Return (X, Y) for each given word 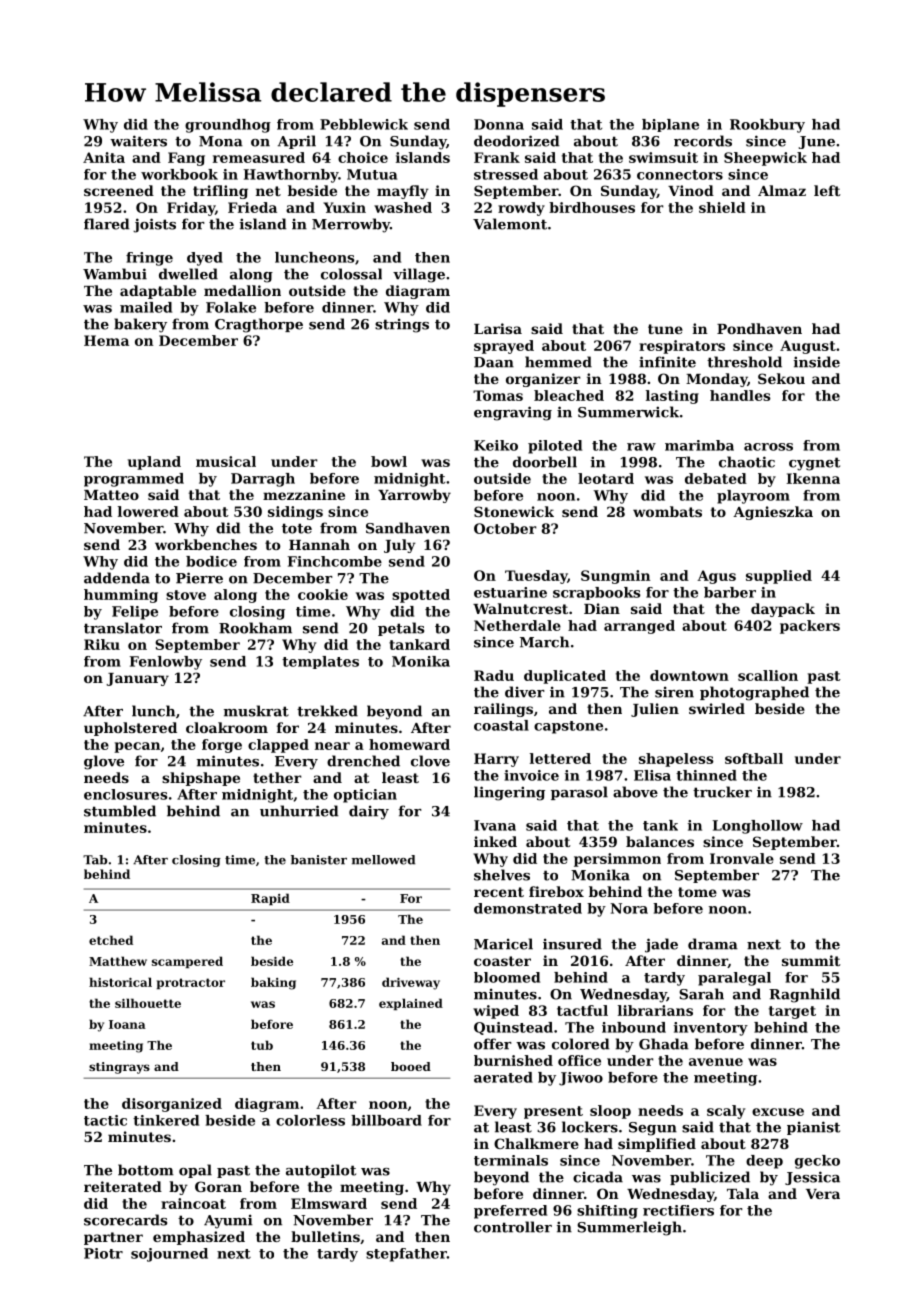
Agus (716, 577)
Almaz (782, 190)
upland (154, 463)
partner (113, 1238)
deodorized (517, 141)
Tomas (498, 395)
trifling (220, 192)
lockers (590, 1127)
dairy (369, 812)
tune (665, 329)
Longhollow (758, 827)
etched (111, 940)
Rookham (255, 628)
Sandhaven (408, 528)
